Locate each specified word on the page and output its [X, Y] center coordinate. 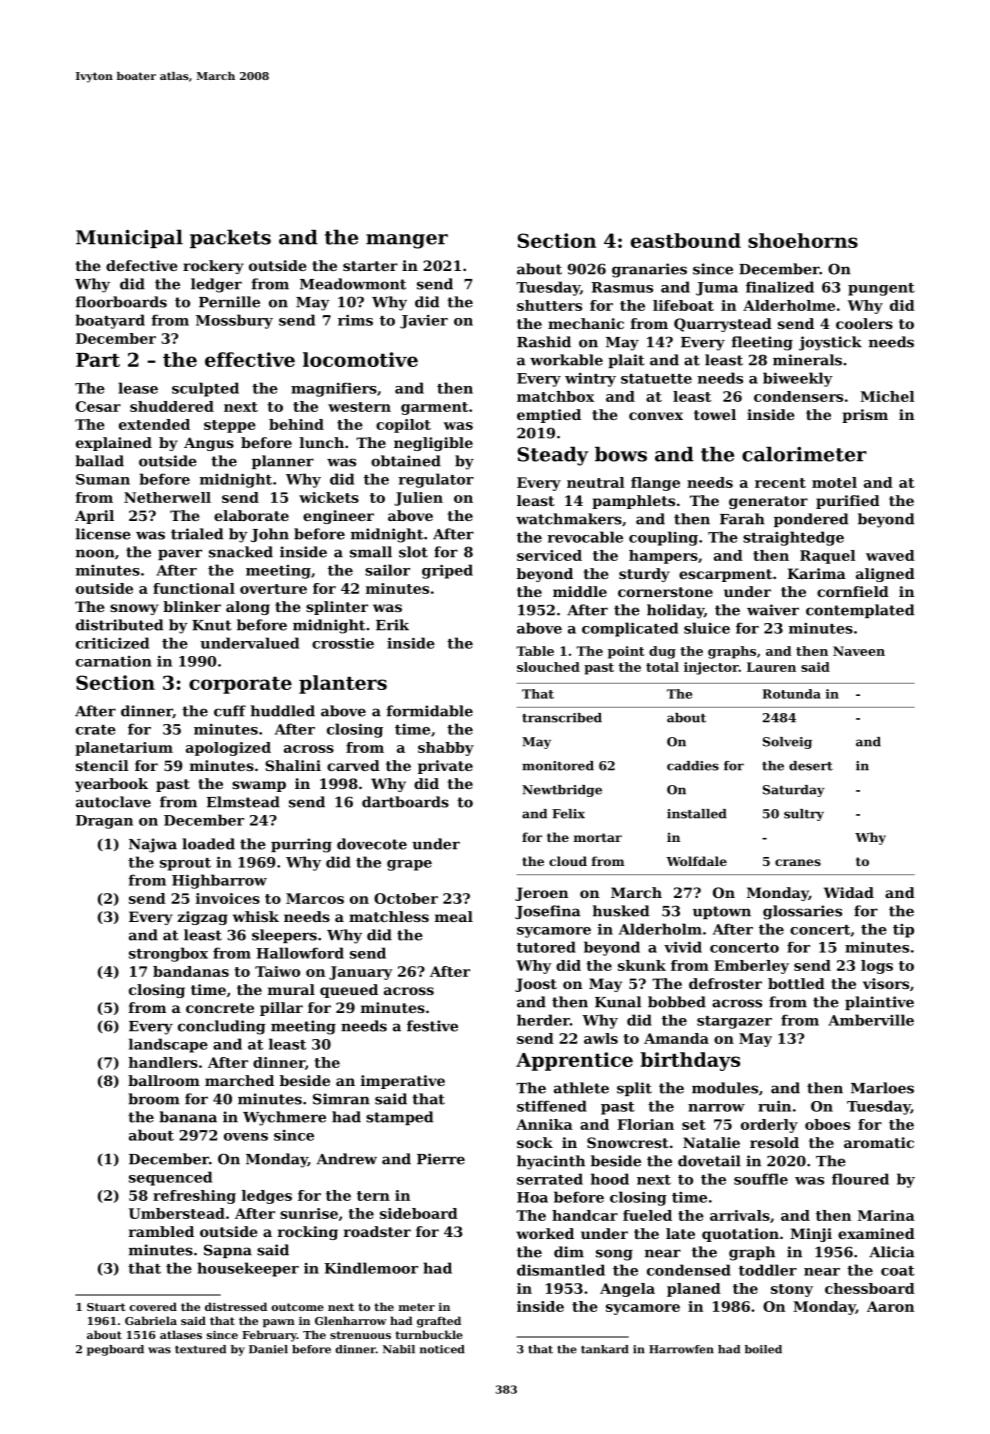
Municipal [129, 239]
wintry [590, 380]
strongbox [168, 954]
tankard [605, 1349]
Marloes [882, 1088]
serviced [549, 555]
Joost [536, 985]
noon [95, 553]
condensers [798, 396]
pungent [881, 289]
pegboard [115, 1350]
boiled [763, 1349]
